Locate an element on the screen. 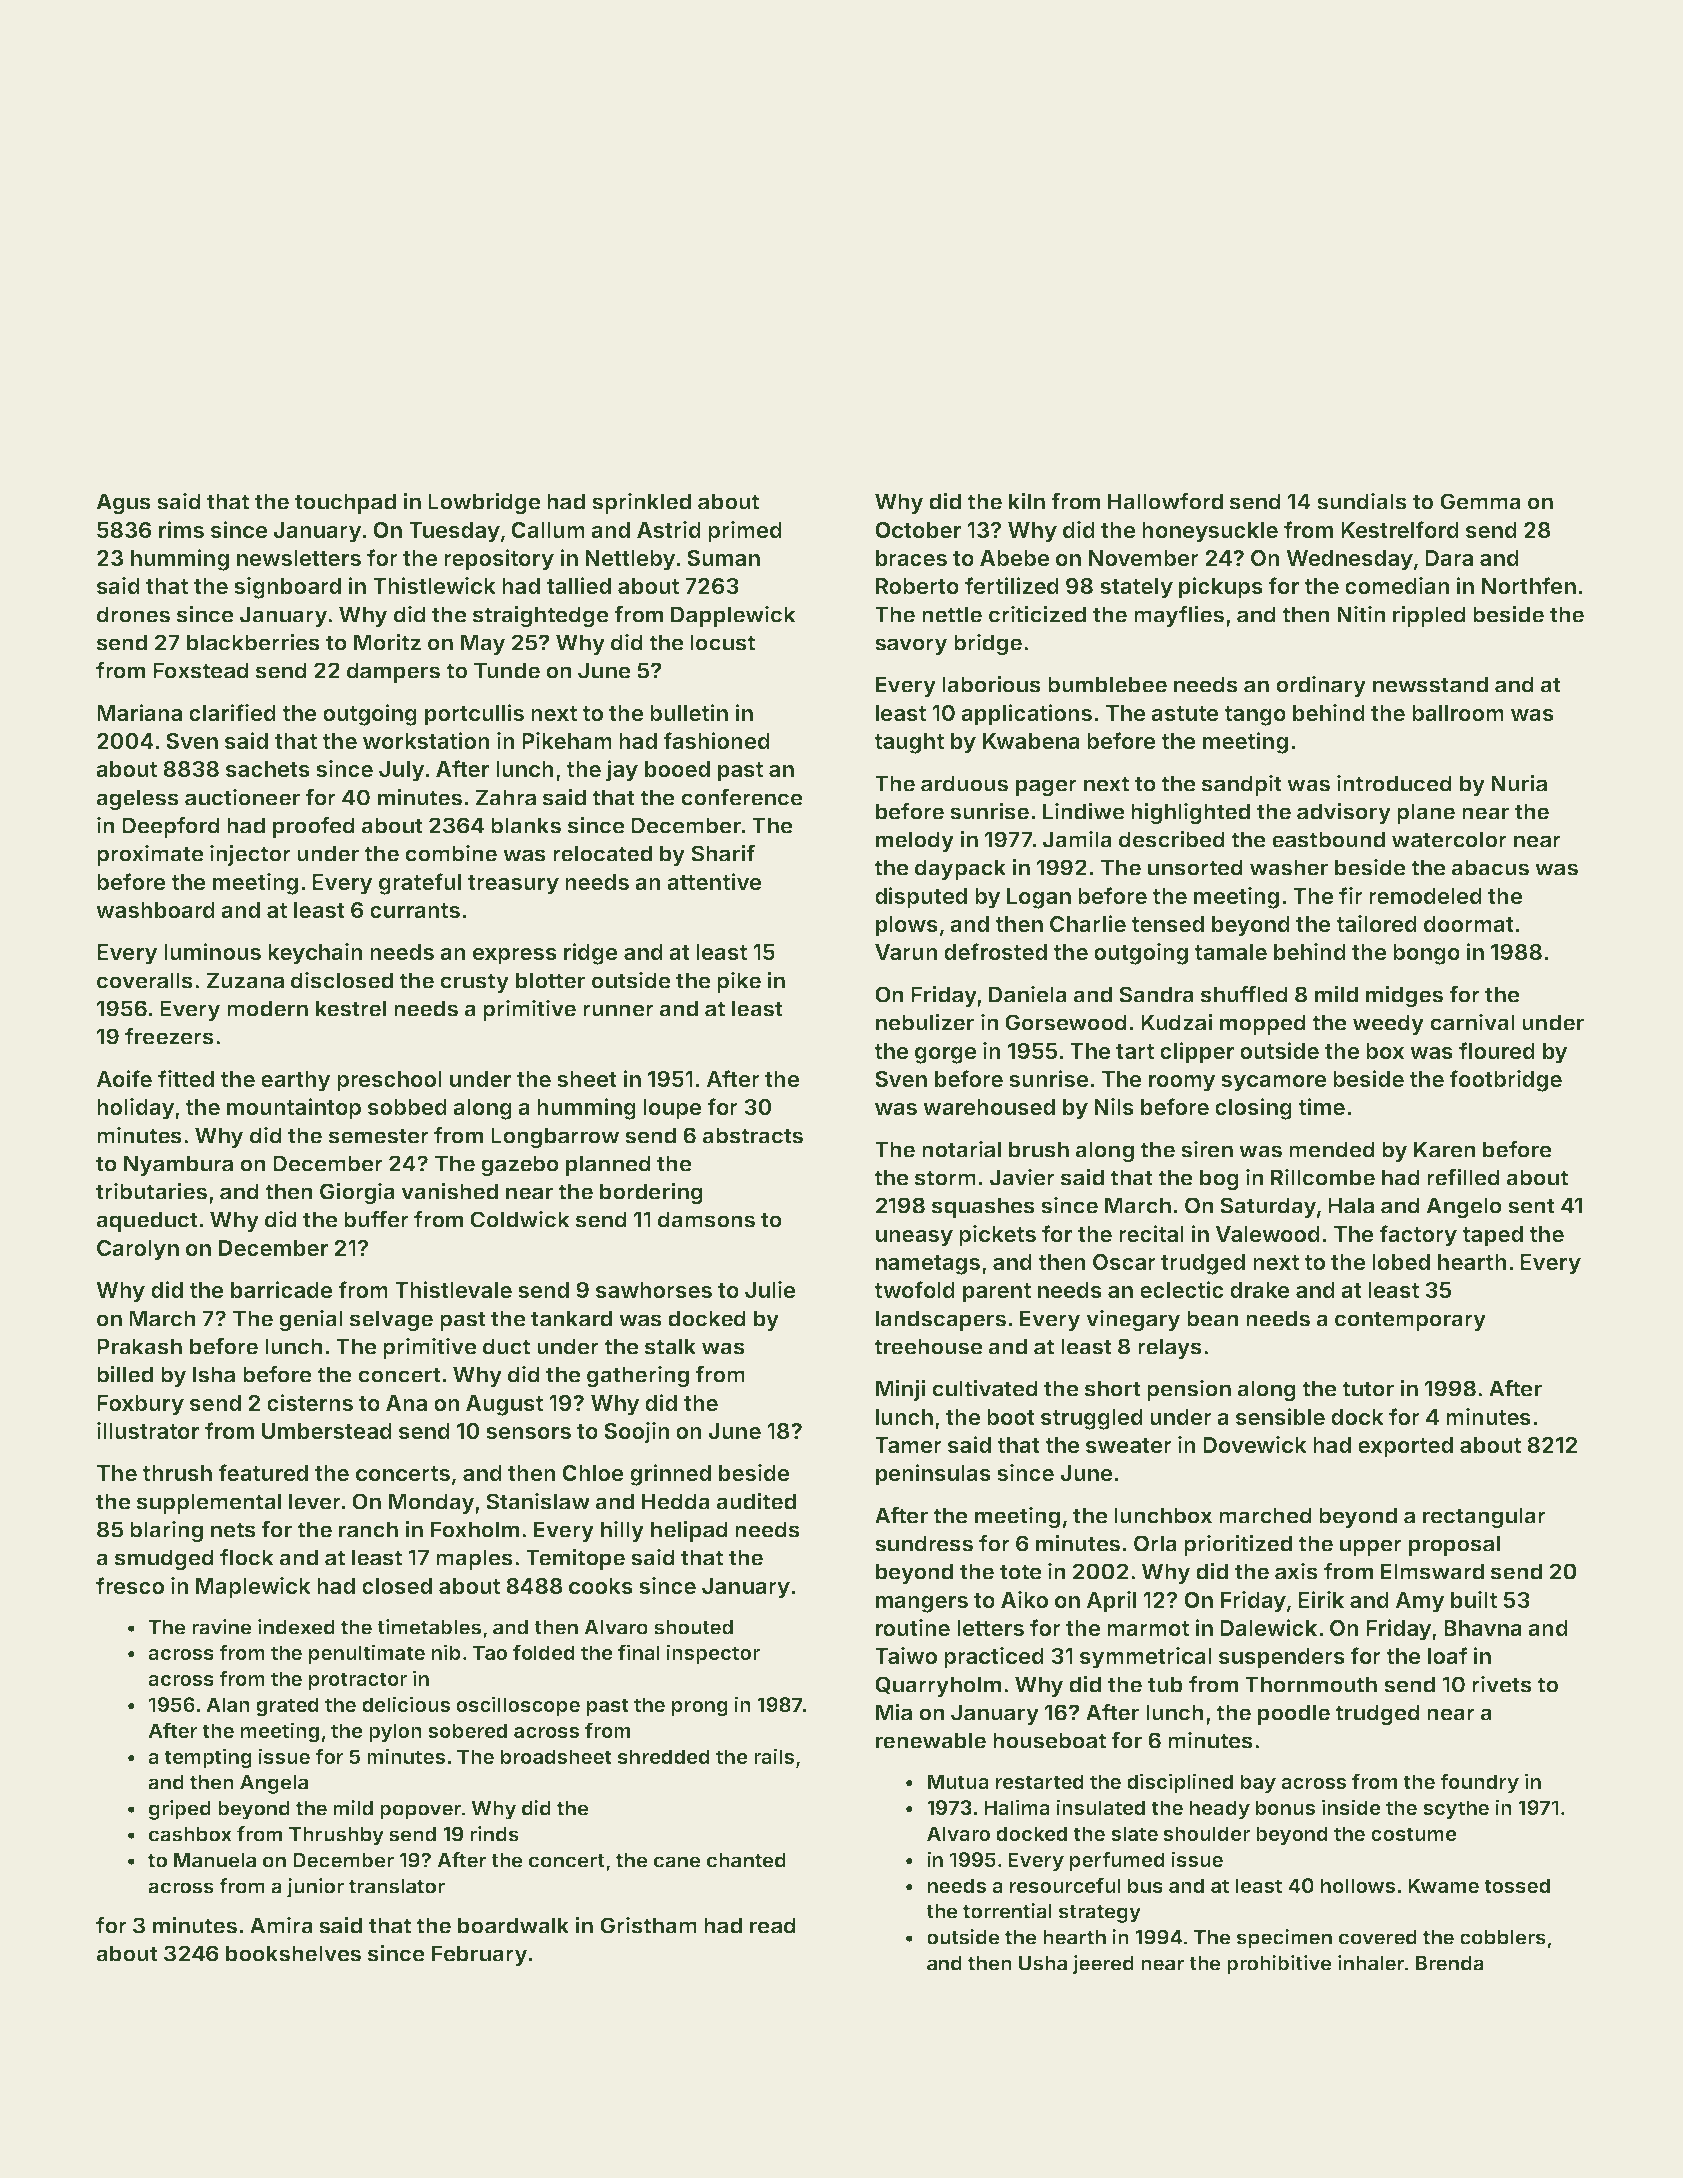  sundials is located at coordinates (1362, 501).
